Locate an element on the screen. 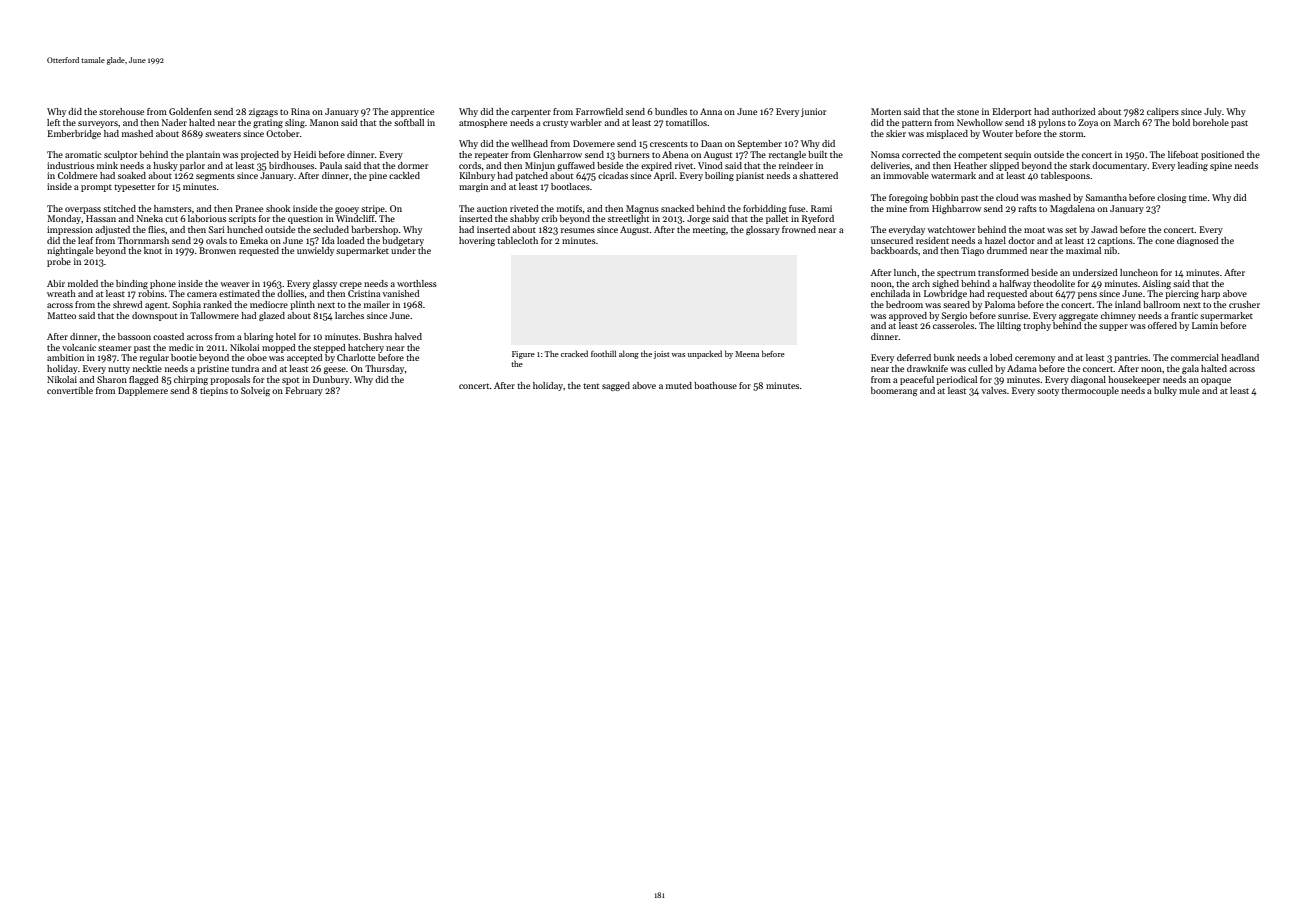 The width and height of the screenshot is (1308, 924). motifs is located at coordinates (569, 208).
